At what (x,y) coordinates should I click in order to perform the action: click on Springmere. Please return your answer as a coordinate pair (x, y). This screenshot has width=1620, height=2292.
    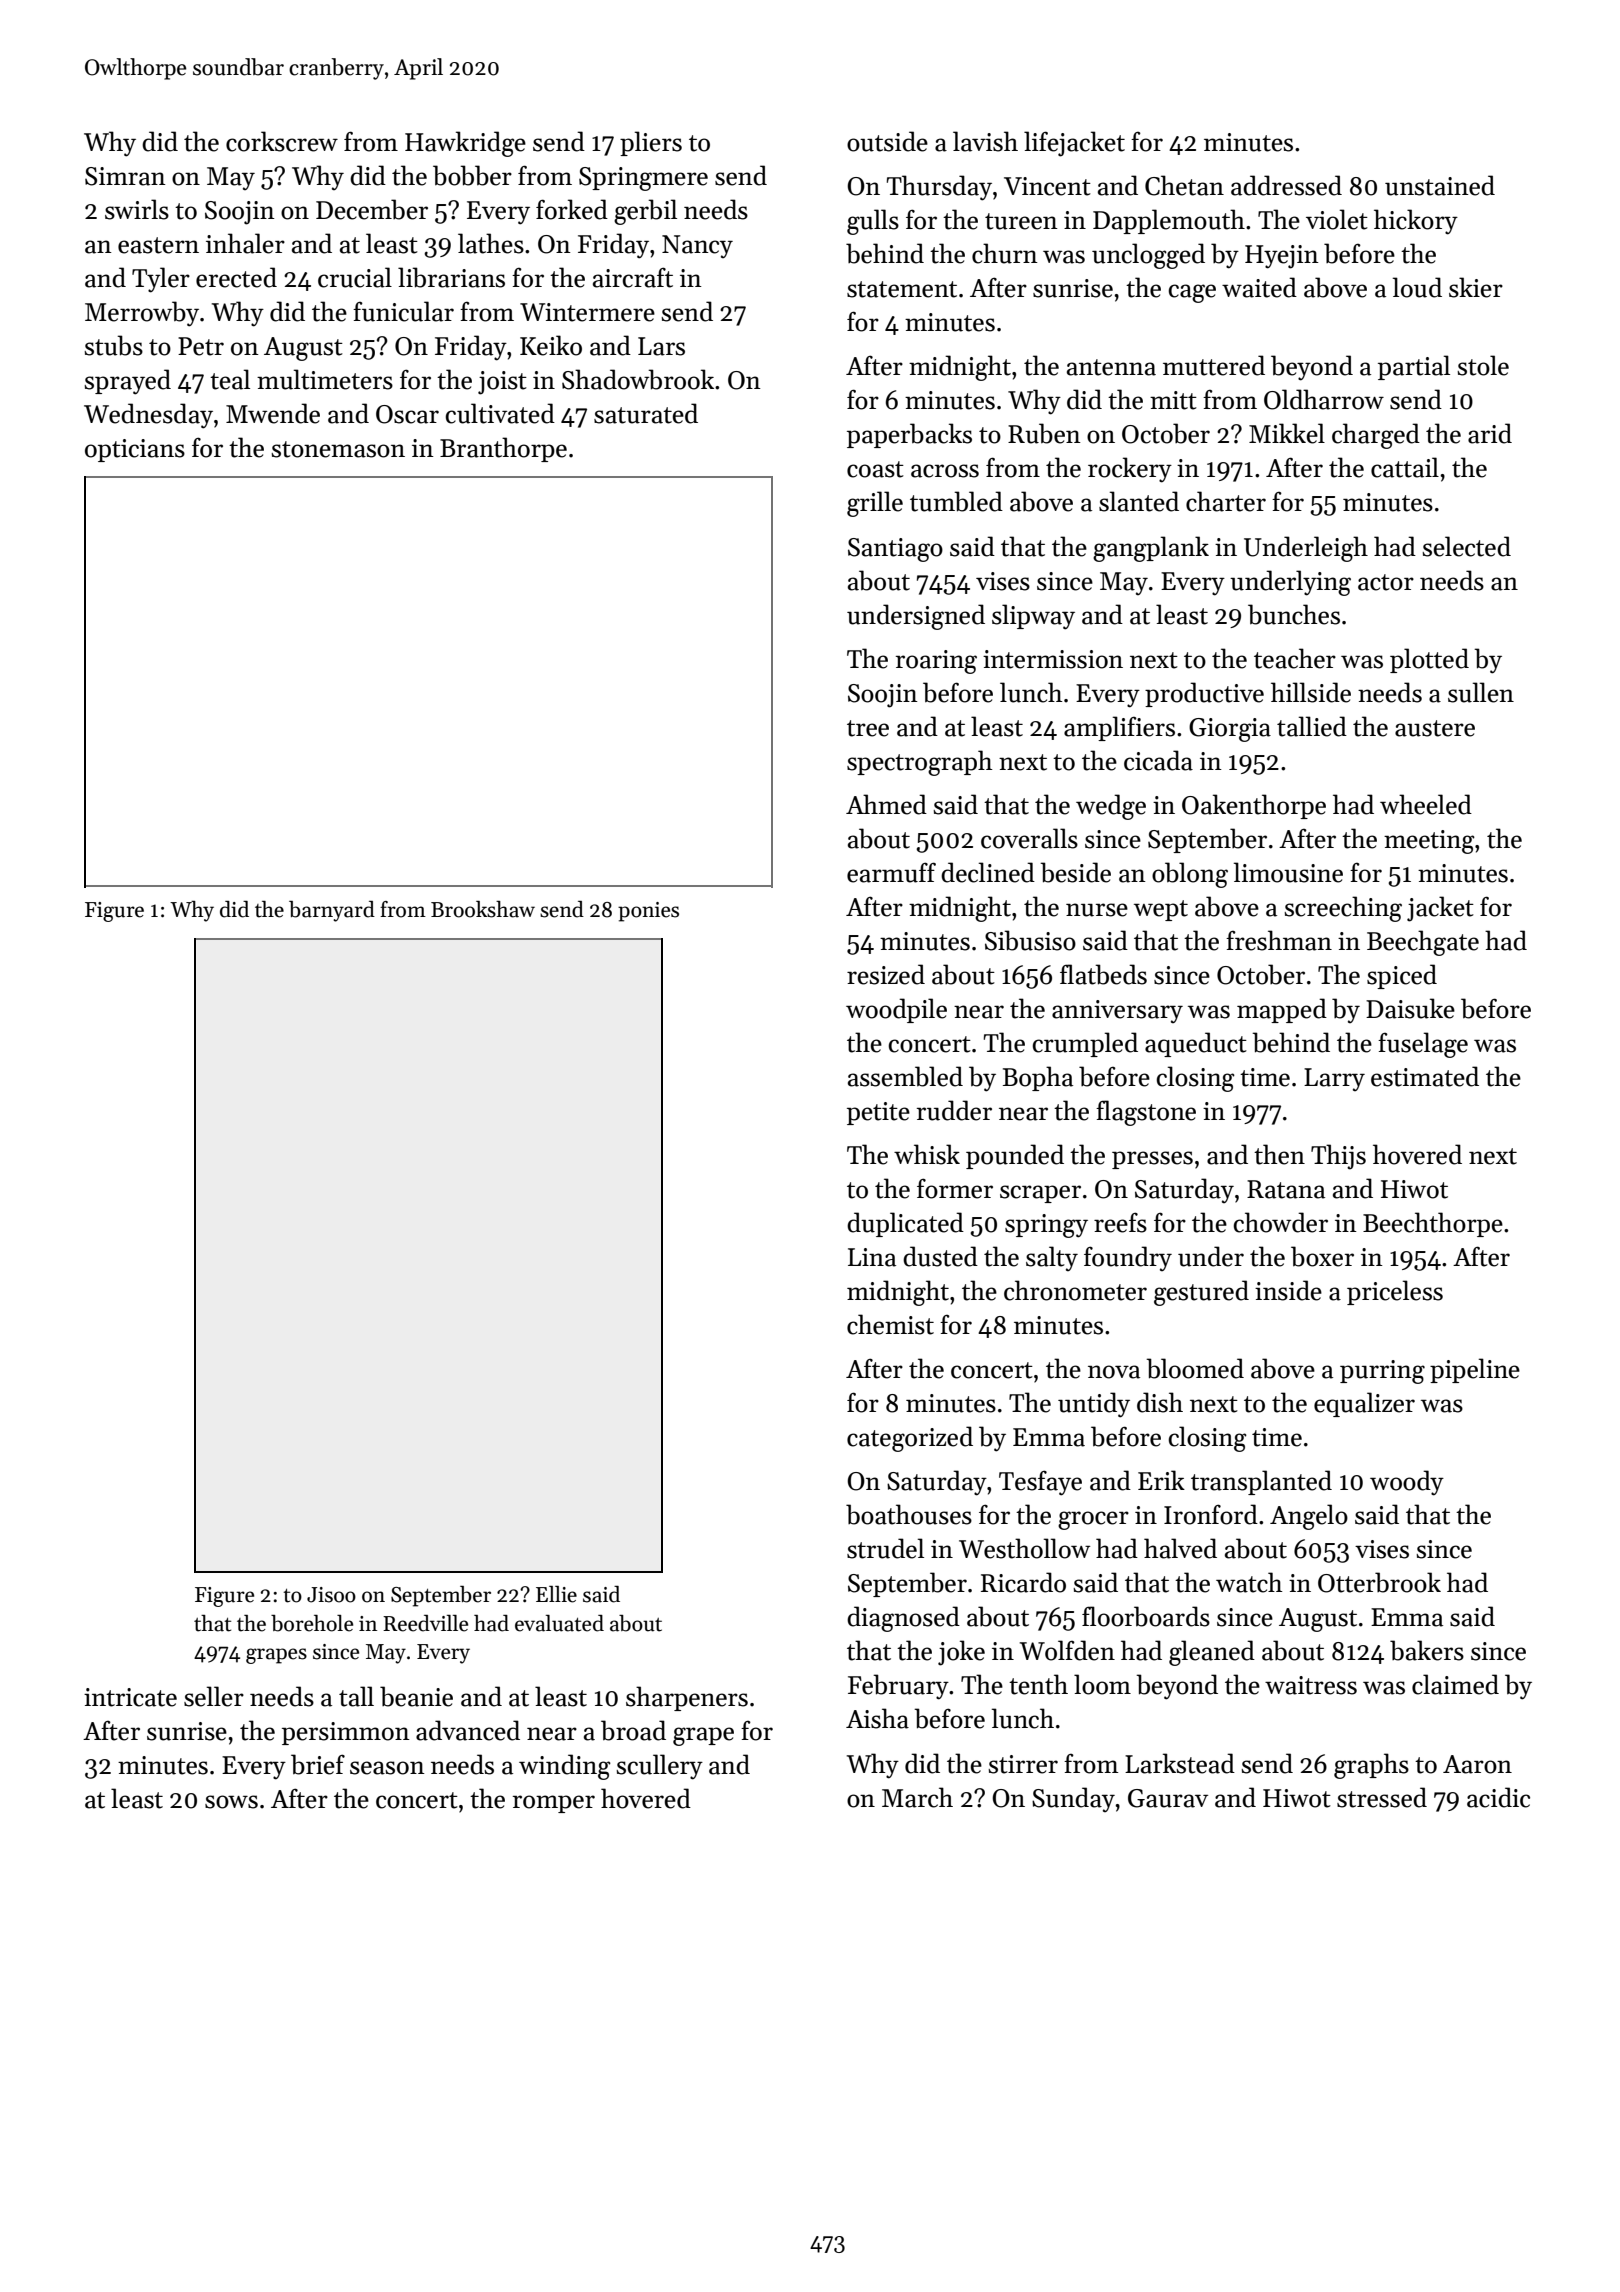
    Looking at the image, I should click on (643, 179).
